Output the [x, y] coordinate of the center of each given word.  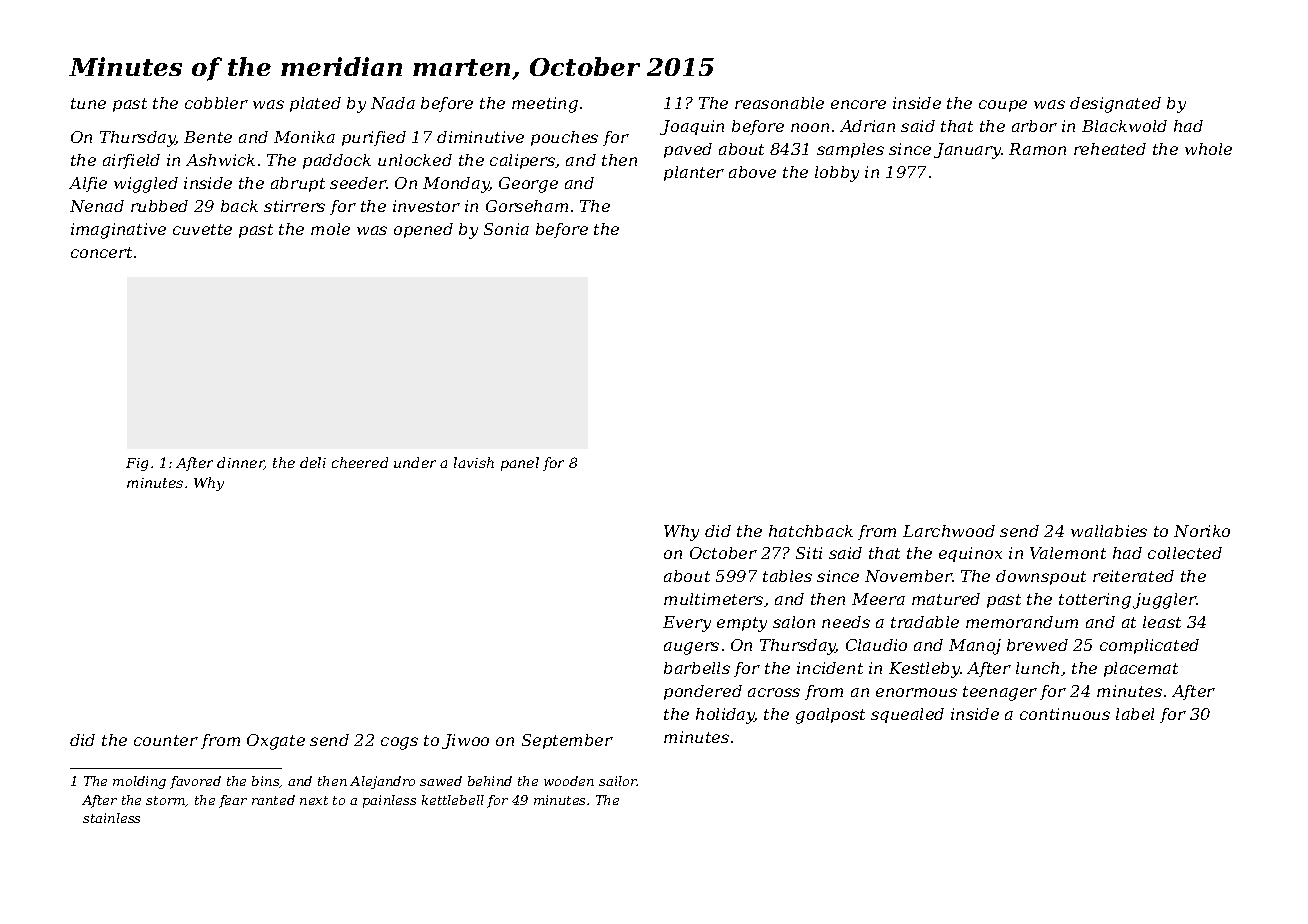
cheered [360, 462]
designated [1115, 105]
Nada [393, 103]
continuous [1065, 714]
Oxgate [276, 742]
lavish [474, 462]
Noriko [1202, 531]
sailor [618, 781]
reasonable [779, 103]
